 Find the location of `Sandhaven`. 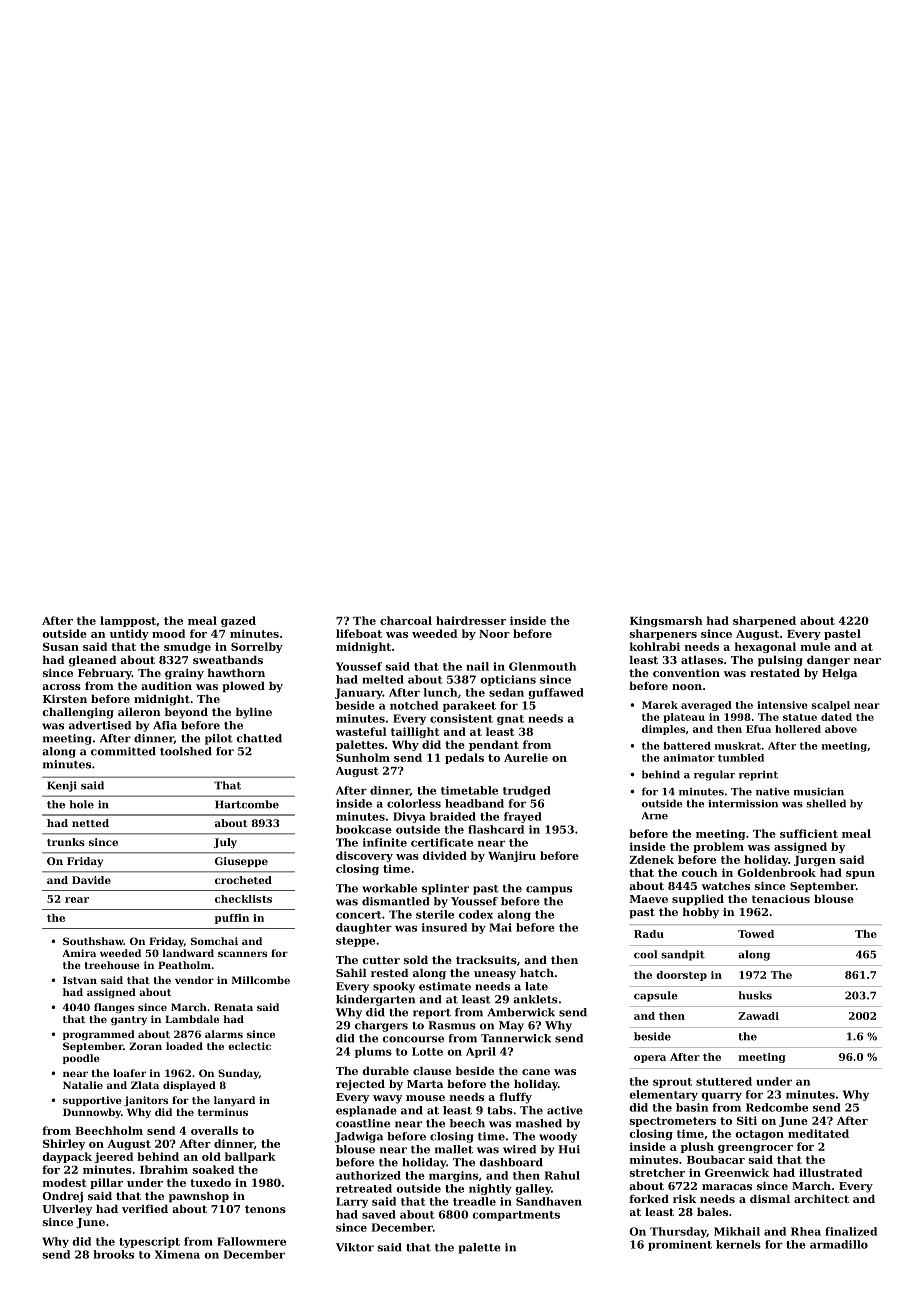

Sandhaven is located at coordinates (549, 1201).
